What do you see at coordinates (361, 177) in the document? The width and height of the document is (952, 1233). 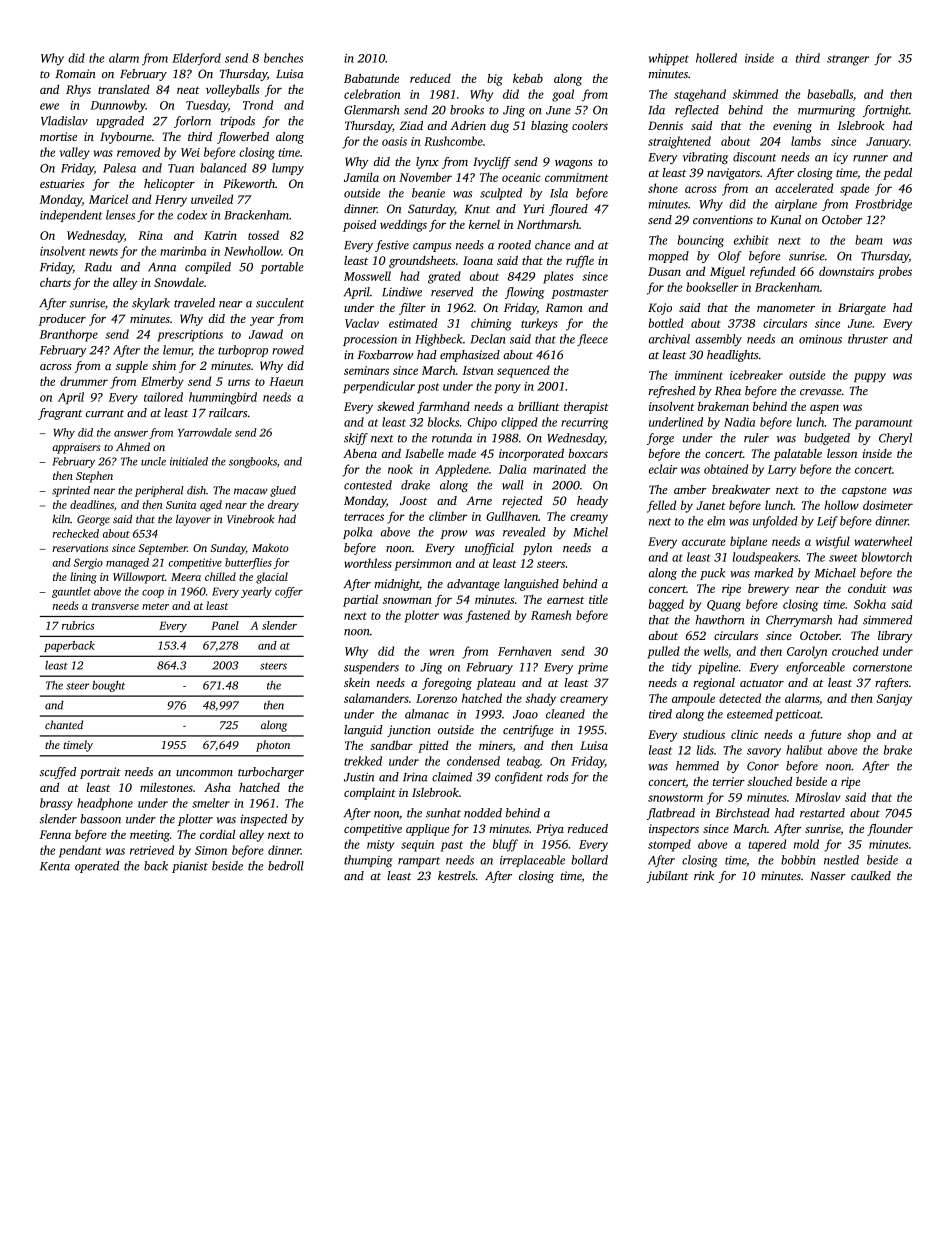 I see `Jamila` at bounding box center [361, 177].
